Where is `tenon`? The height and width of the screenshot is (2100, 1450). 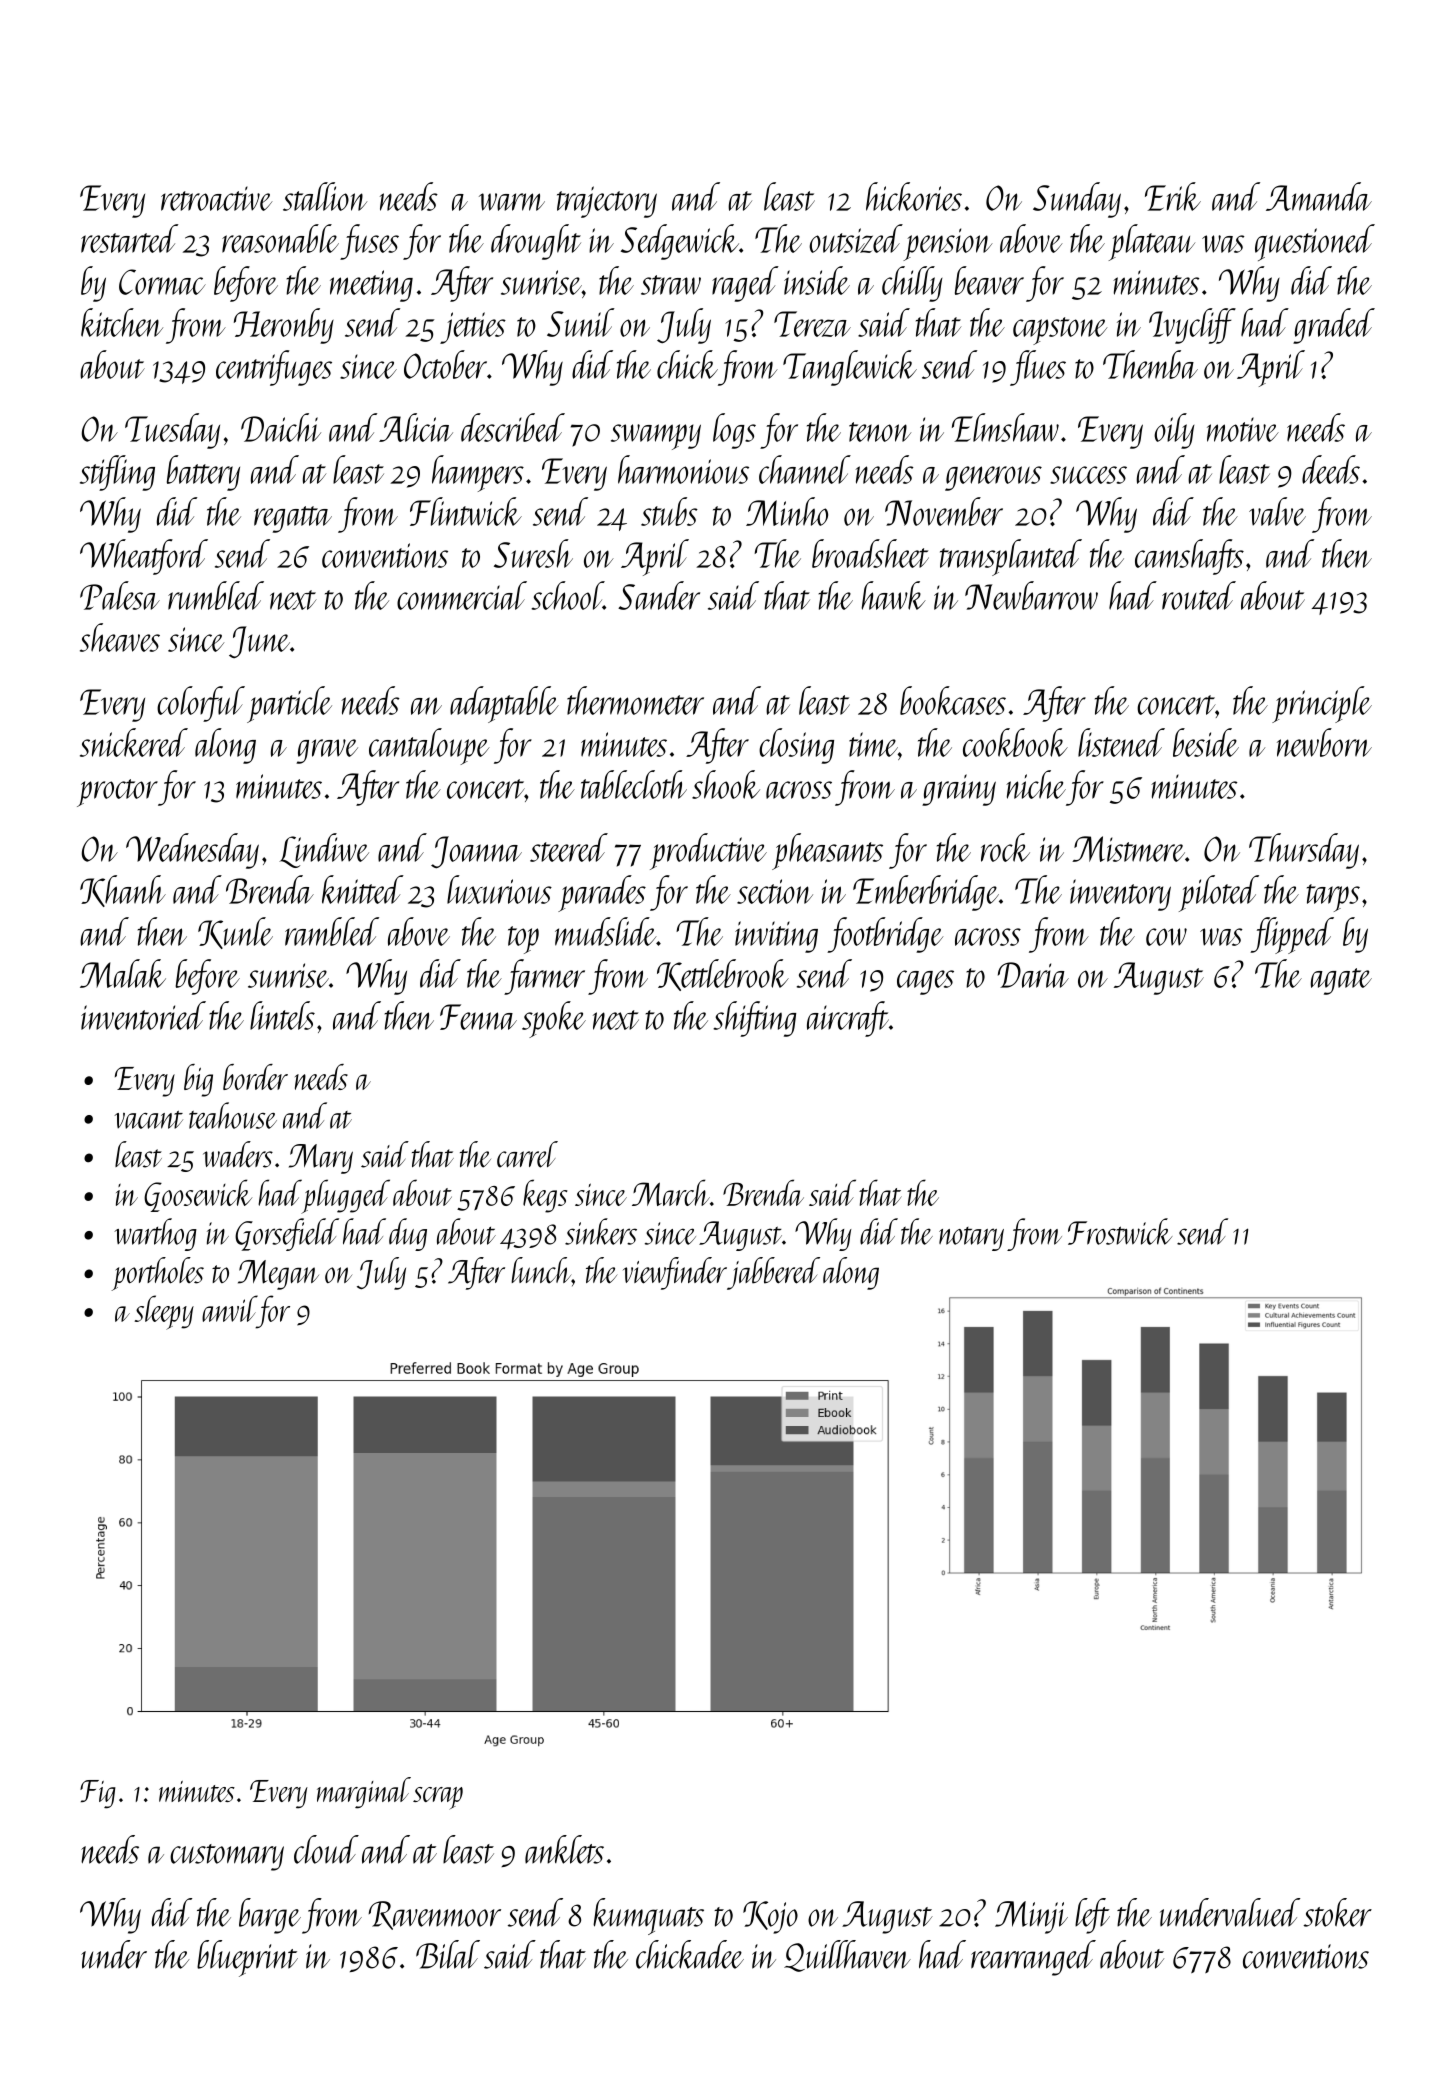
tenon is located at coordinates (880, 432).
